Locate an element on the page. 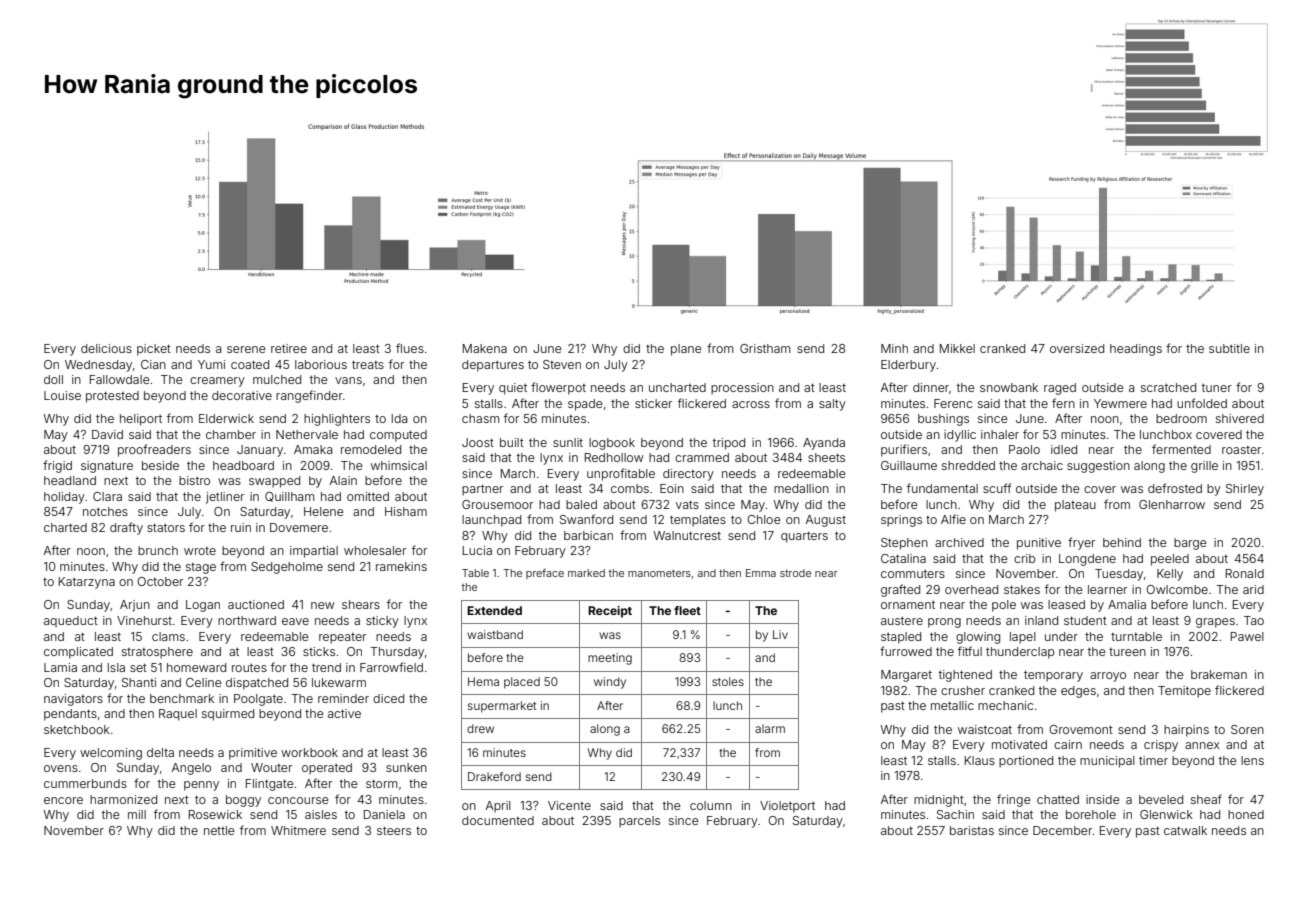  temporary is located at coordinates (1053, 676).
